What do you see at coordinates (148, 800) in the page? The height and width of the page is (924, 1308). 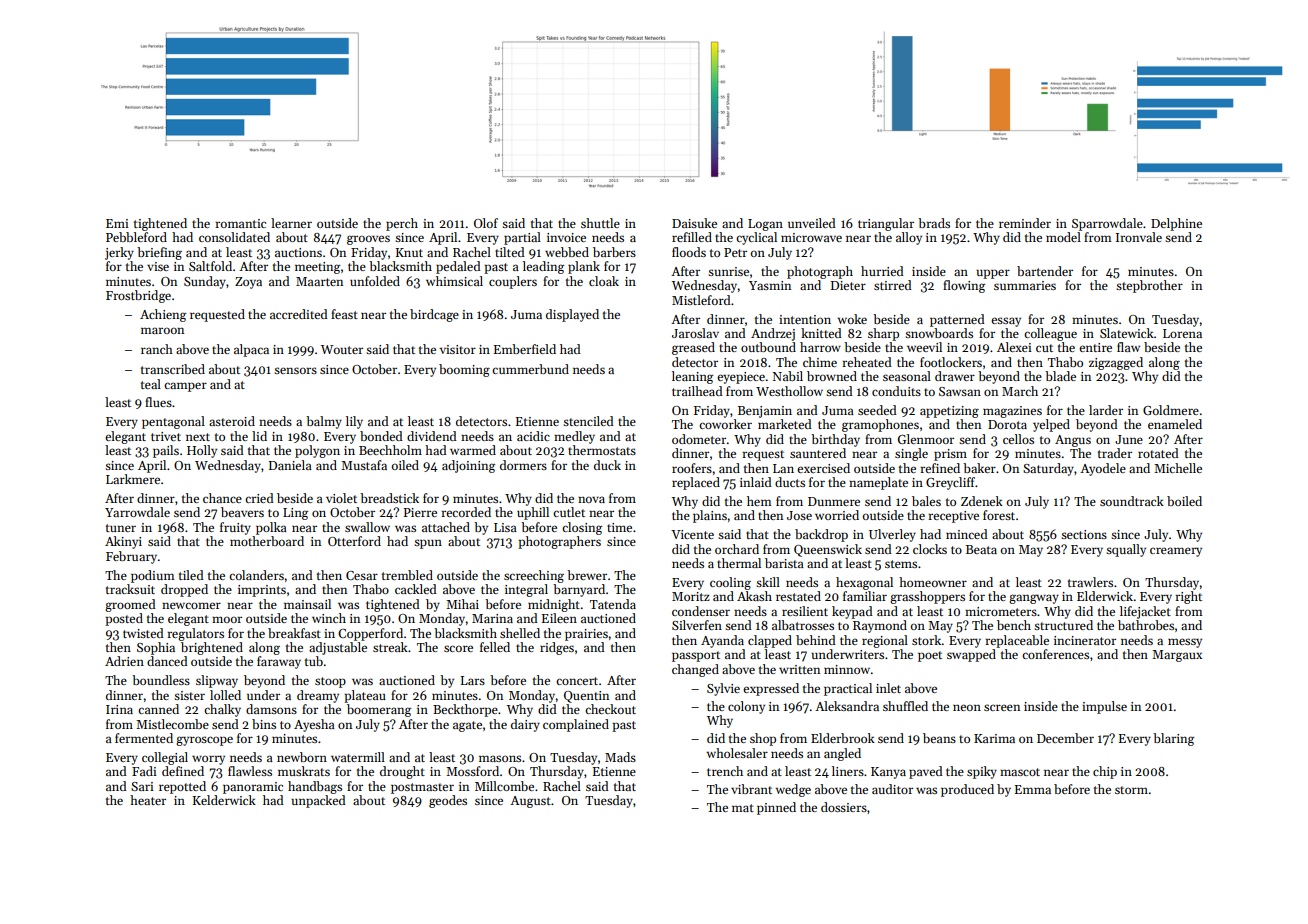 I see `heater` at bounding box center [148, 800].
